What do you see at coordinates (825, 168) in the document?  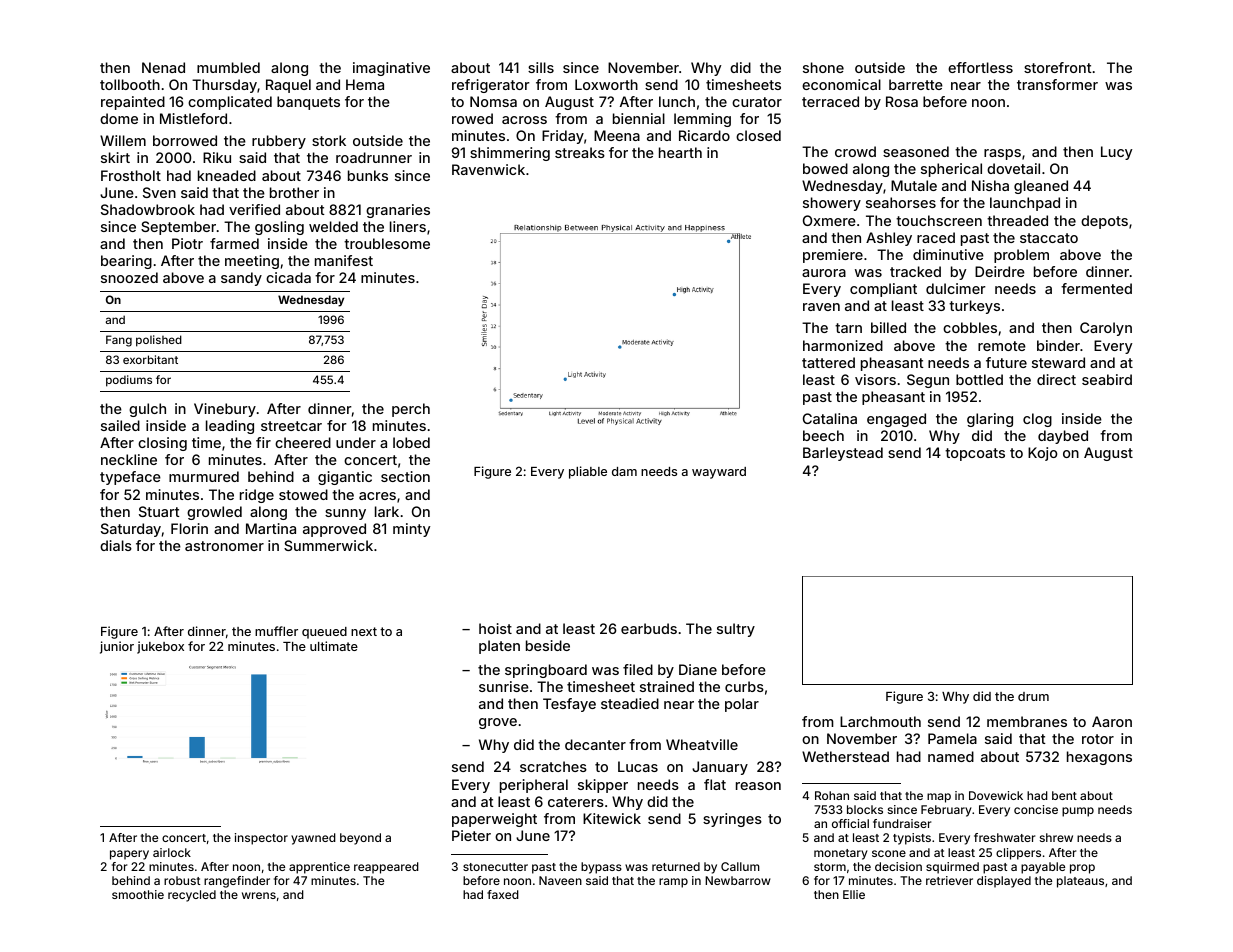 I see `bowed` at bounding box center [825, 168].
